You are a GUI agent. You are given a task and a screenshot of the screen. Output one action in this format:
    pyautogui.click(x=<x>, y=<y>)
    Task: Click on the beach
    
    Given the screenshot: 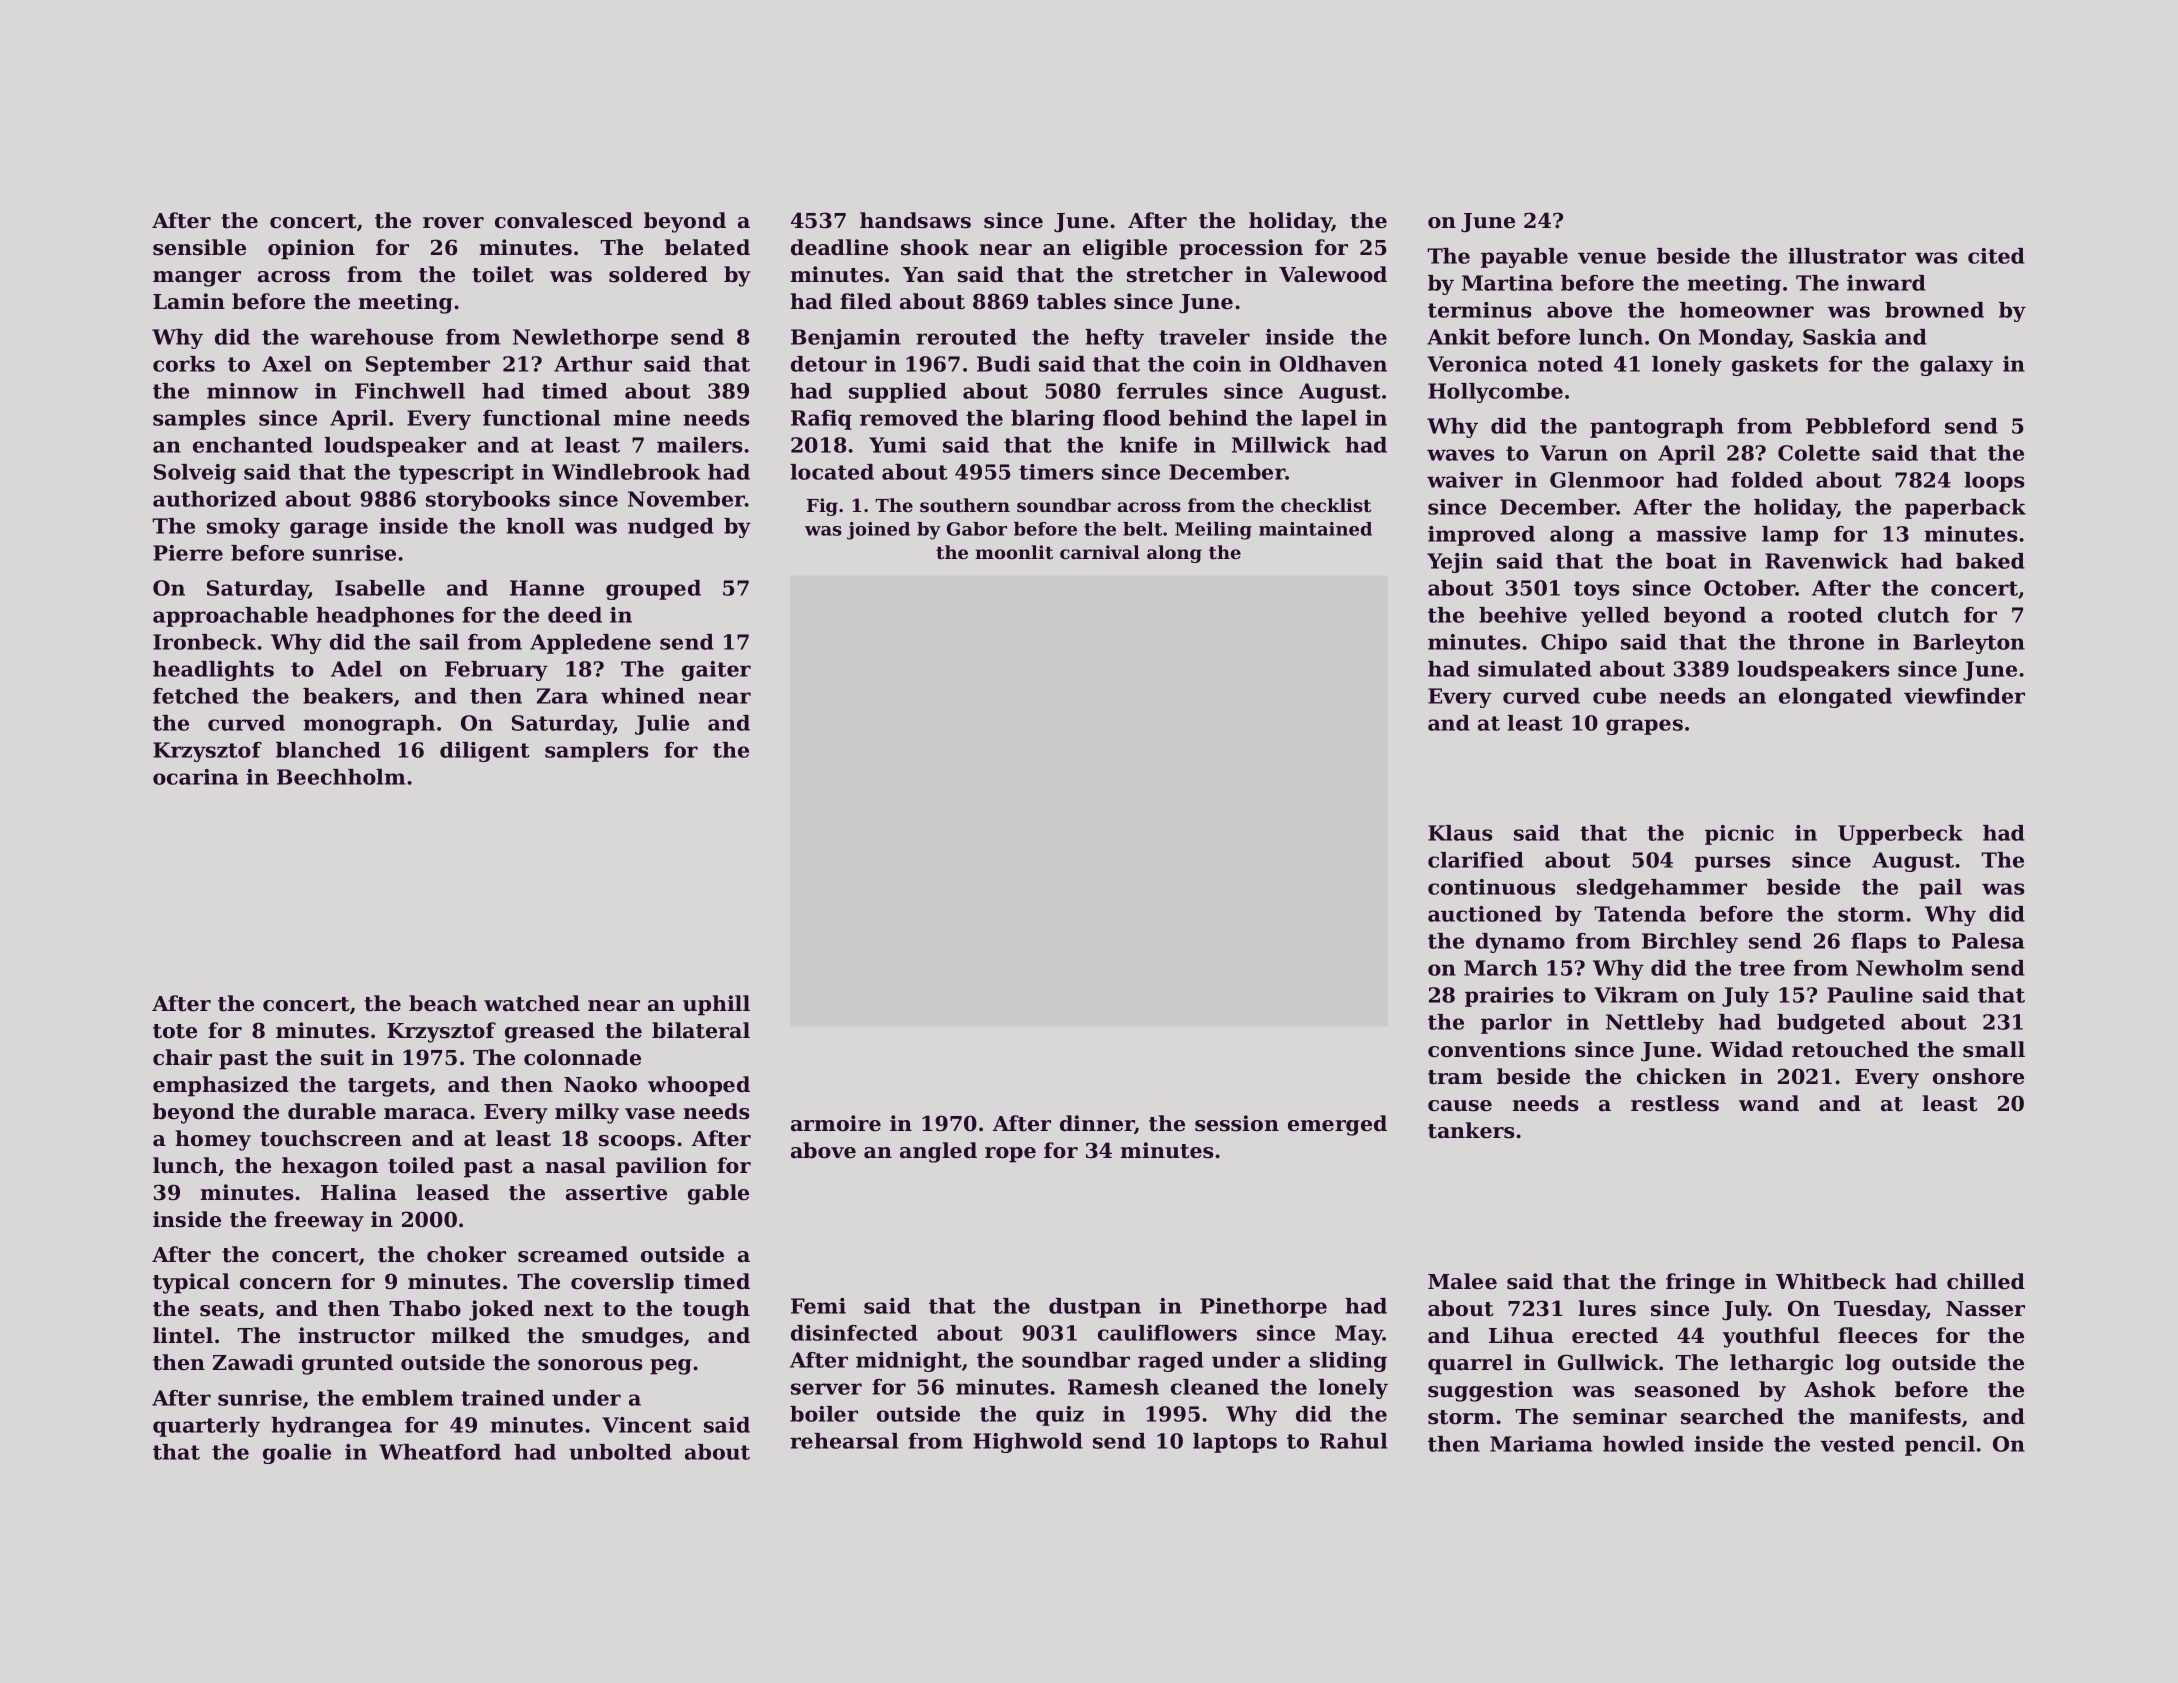 What is the action you would take?
    pyautogui.click(x=443, y=1003)
